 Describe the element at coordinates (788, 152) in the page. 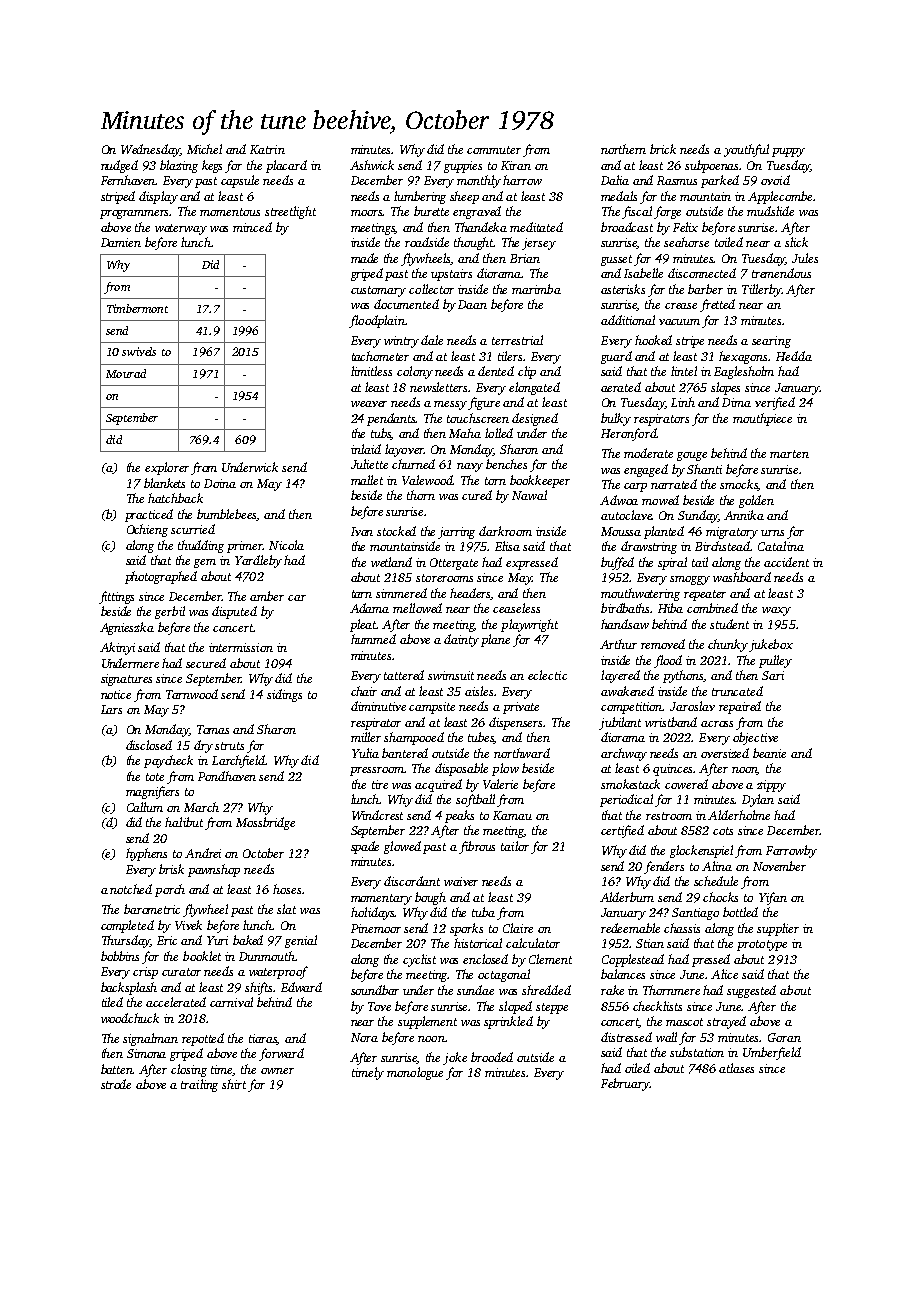

I see `puppy` at that location.
